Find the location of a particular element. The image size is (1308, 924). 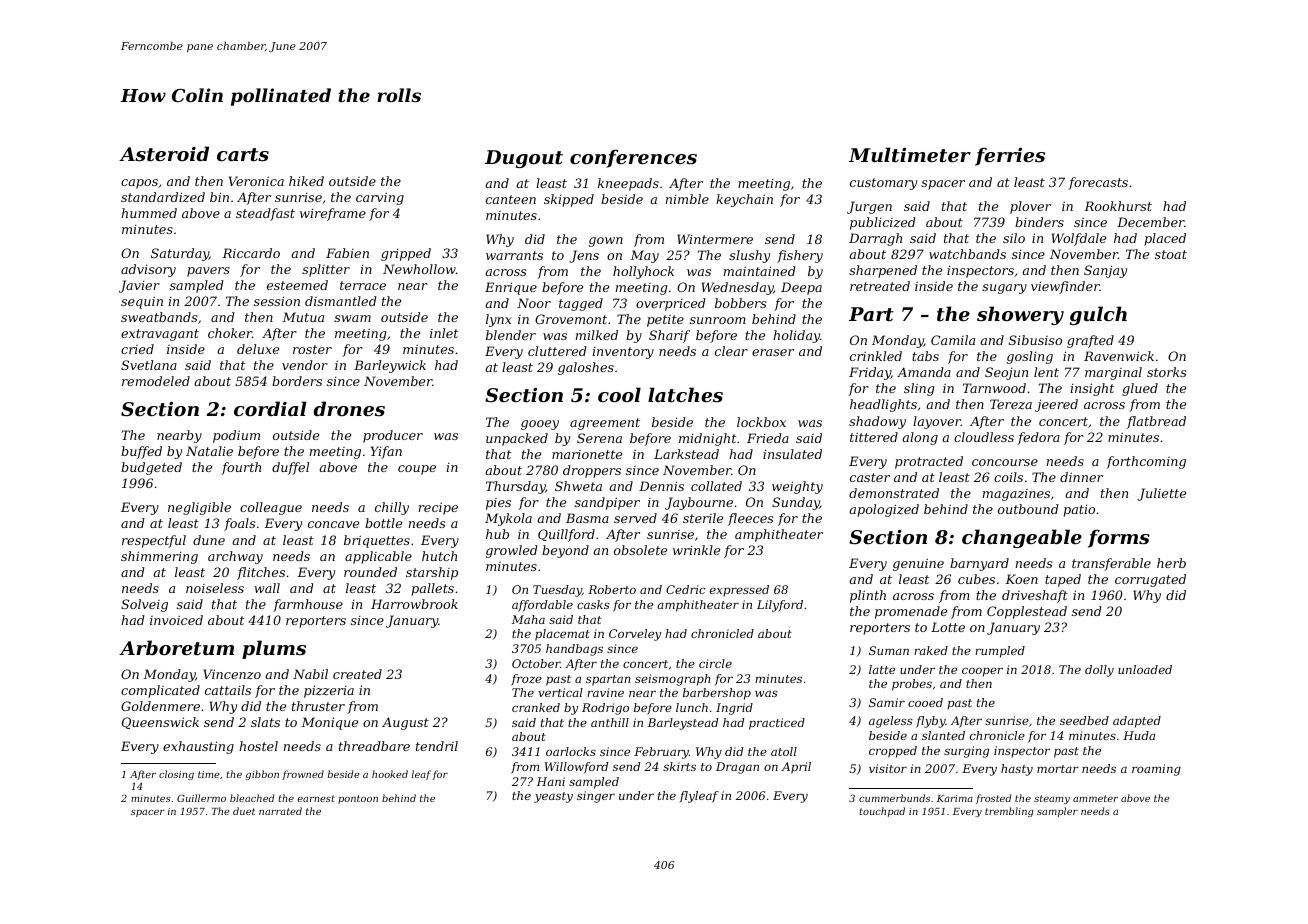

sweatbands is located at coordinates (159, 317).
